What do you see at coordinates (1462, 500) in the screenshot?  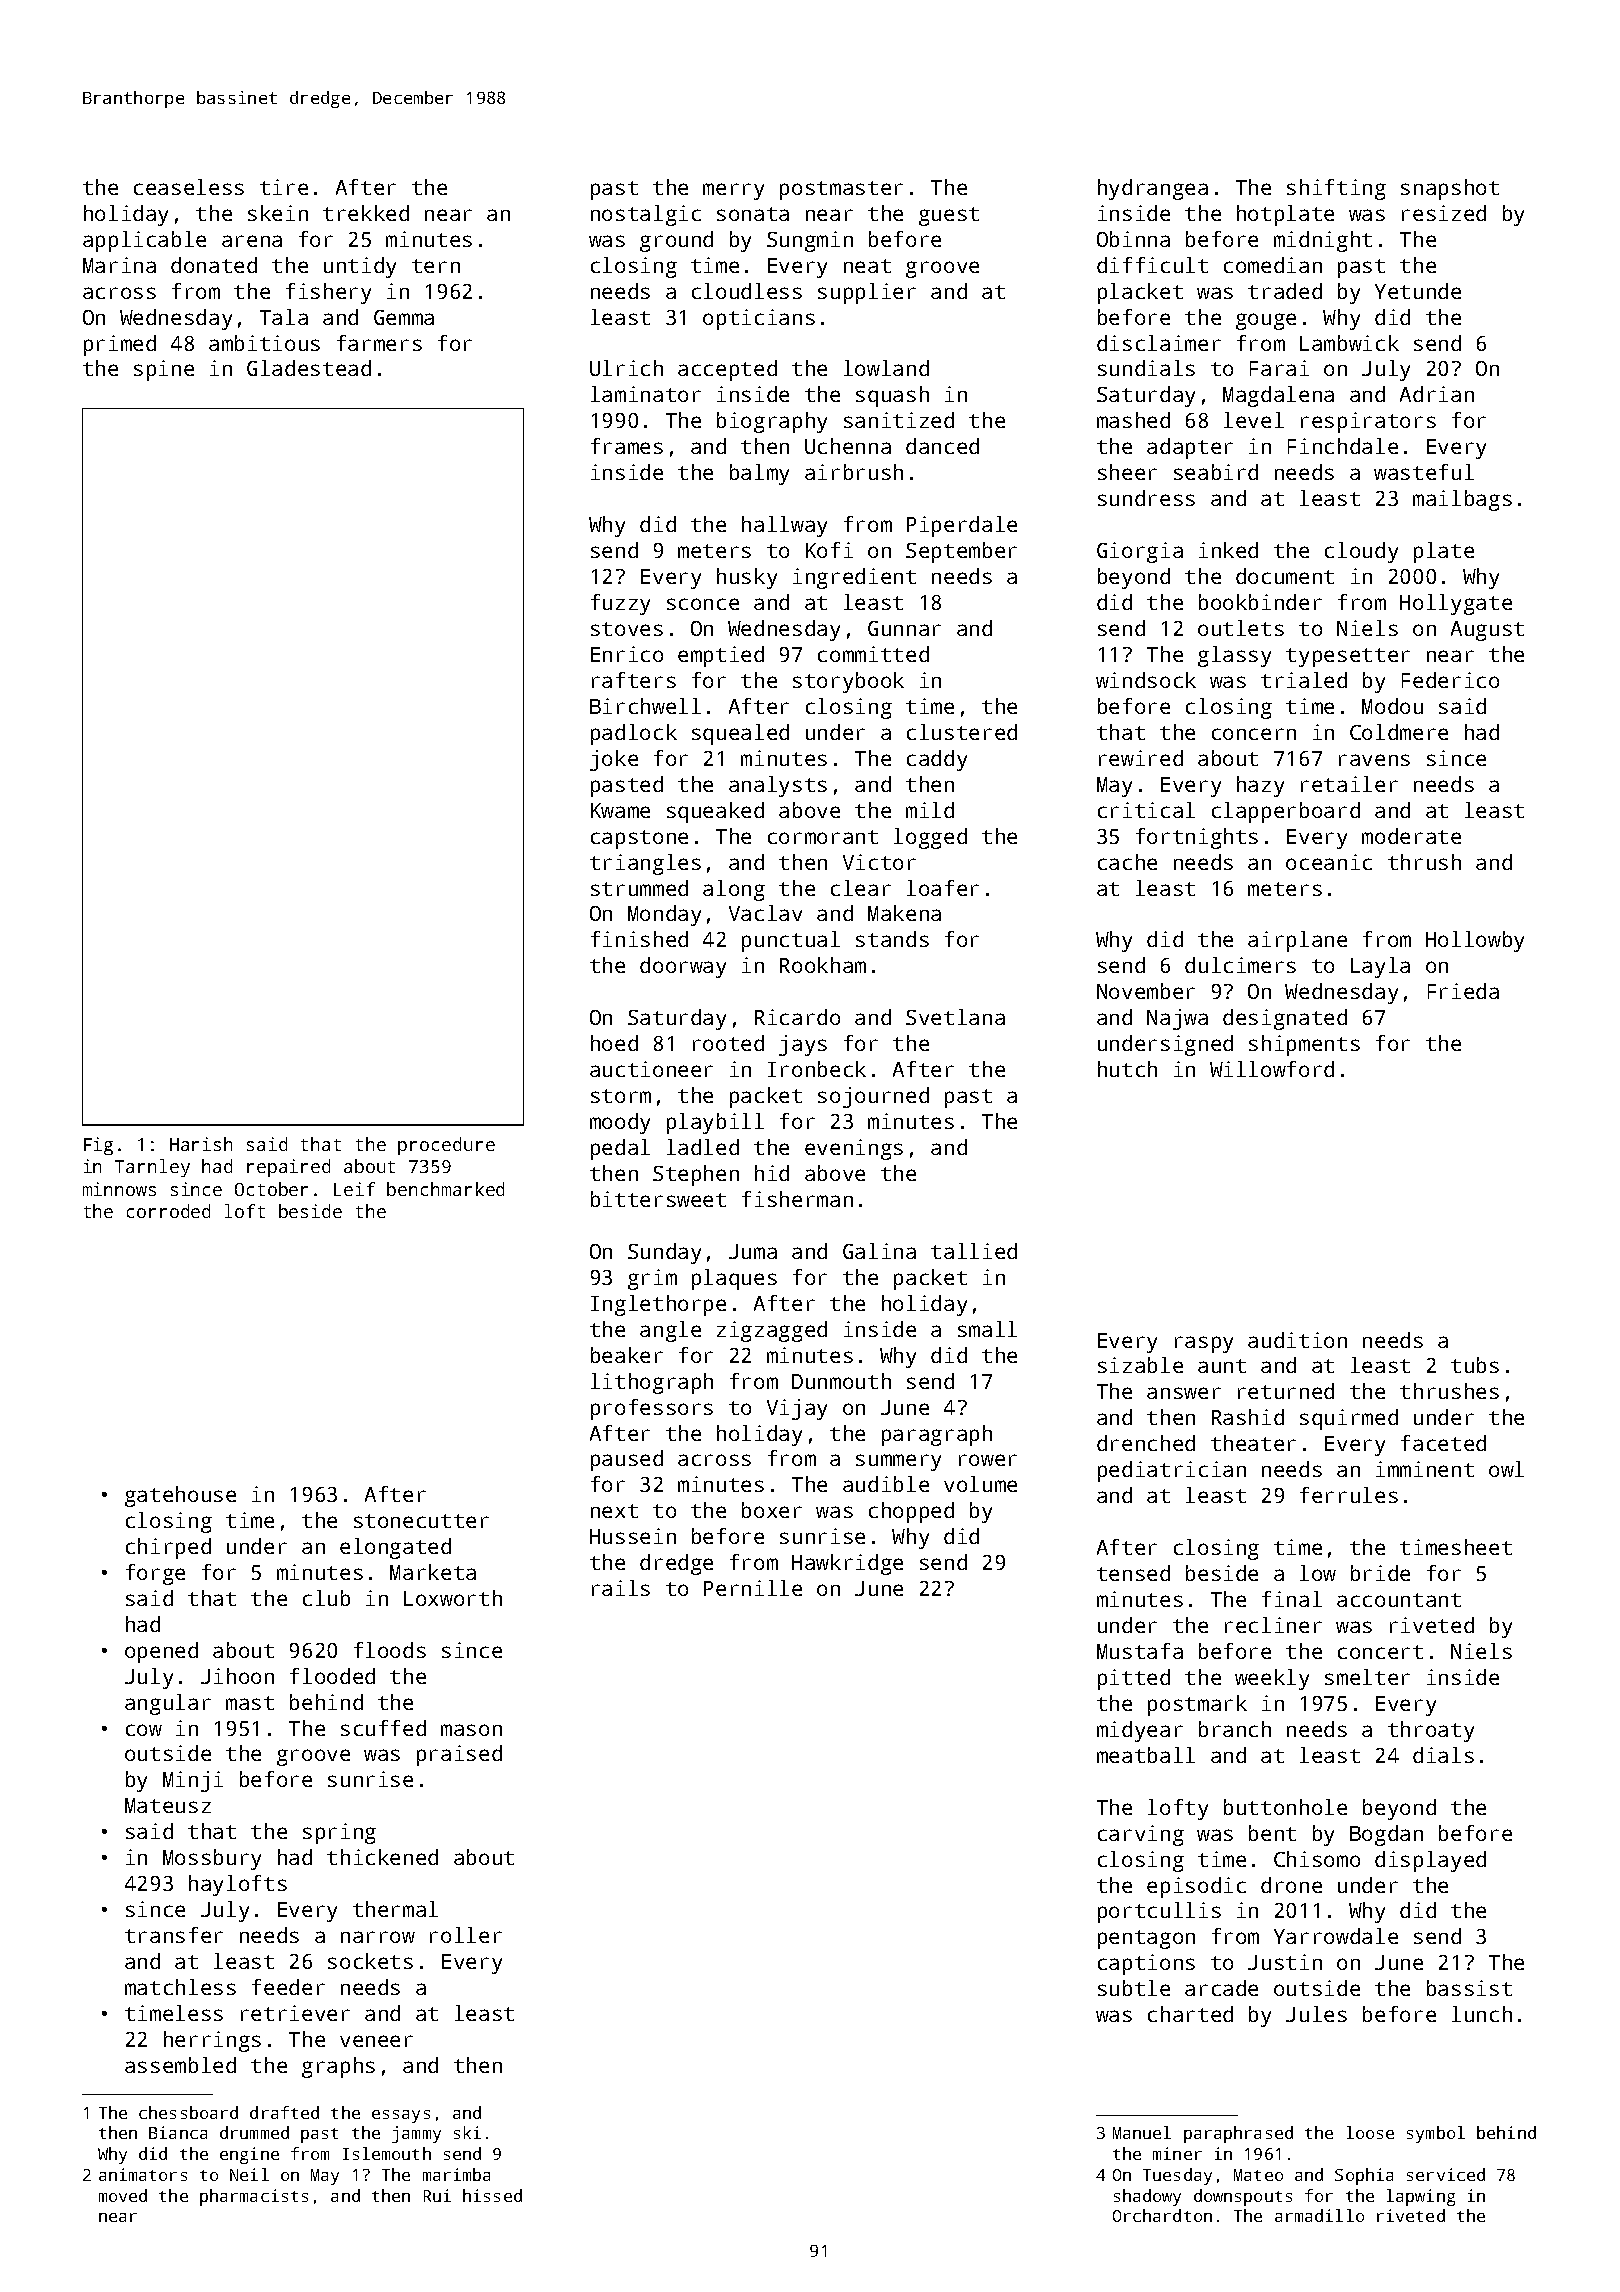 I see `mailbags` at bounding box center [1462, 500].
